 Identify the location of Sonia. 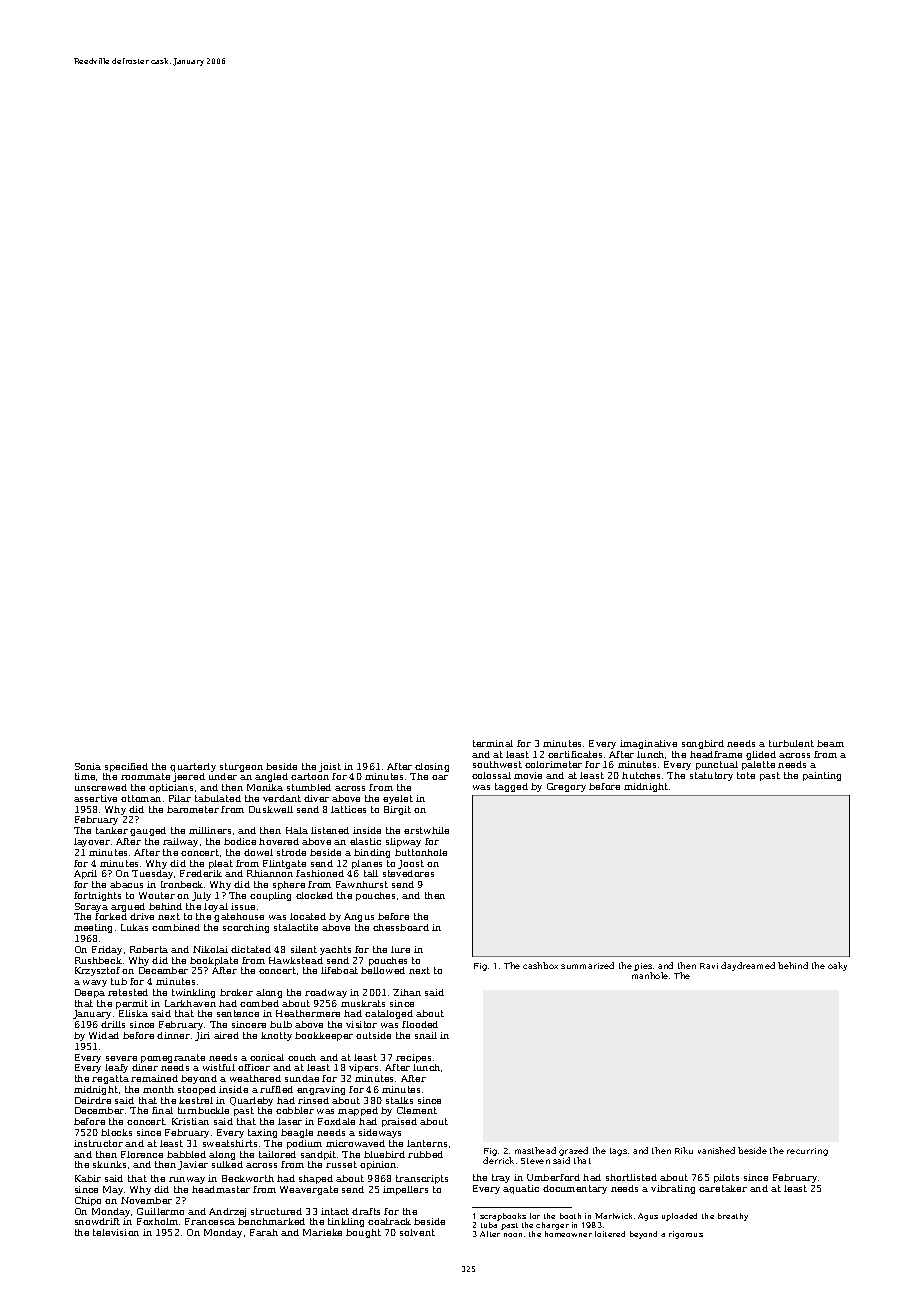
(88, 766).
